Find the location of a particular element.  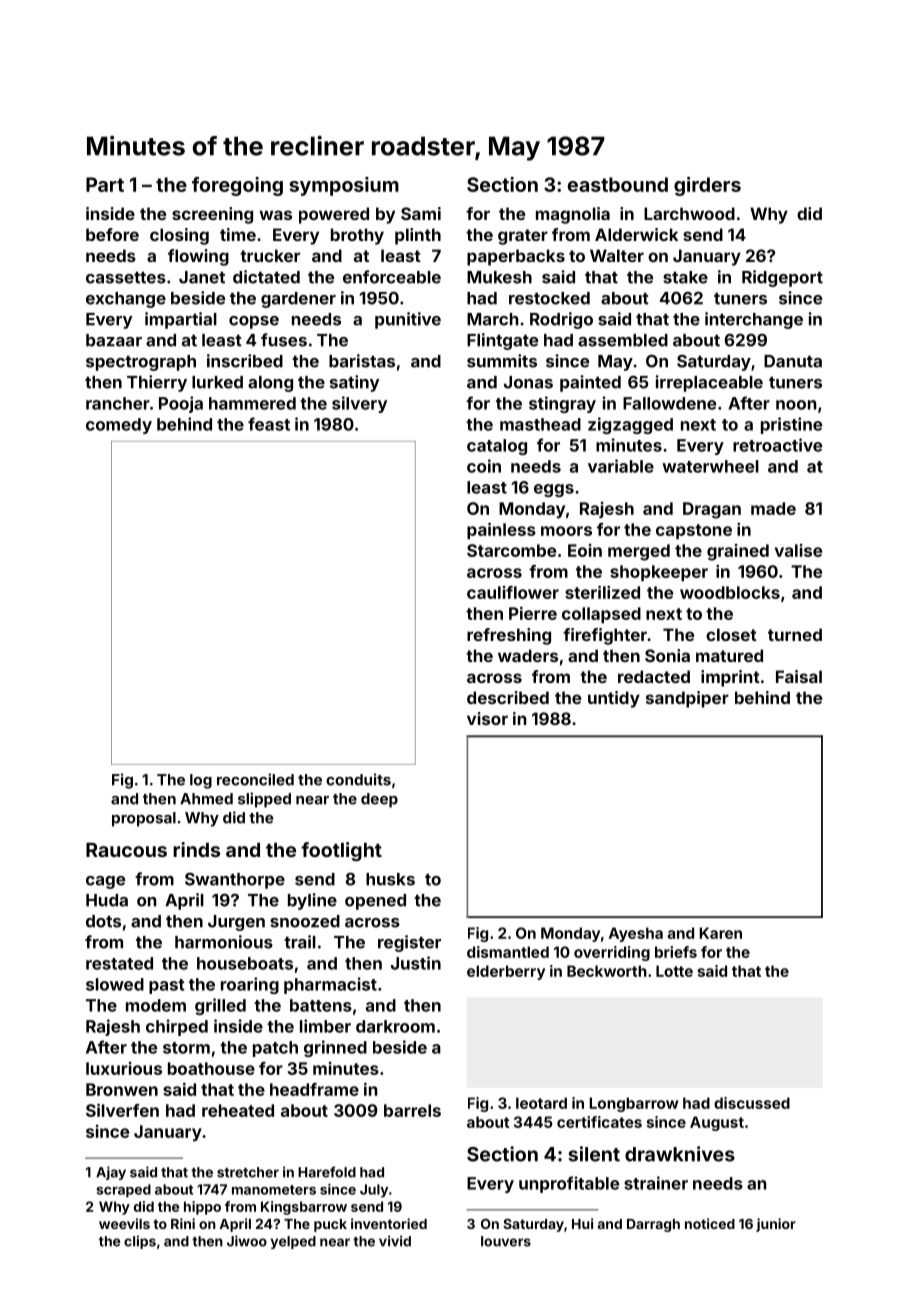

cauliflower is located at coordinates (513, 592).
